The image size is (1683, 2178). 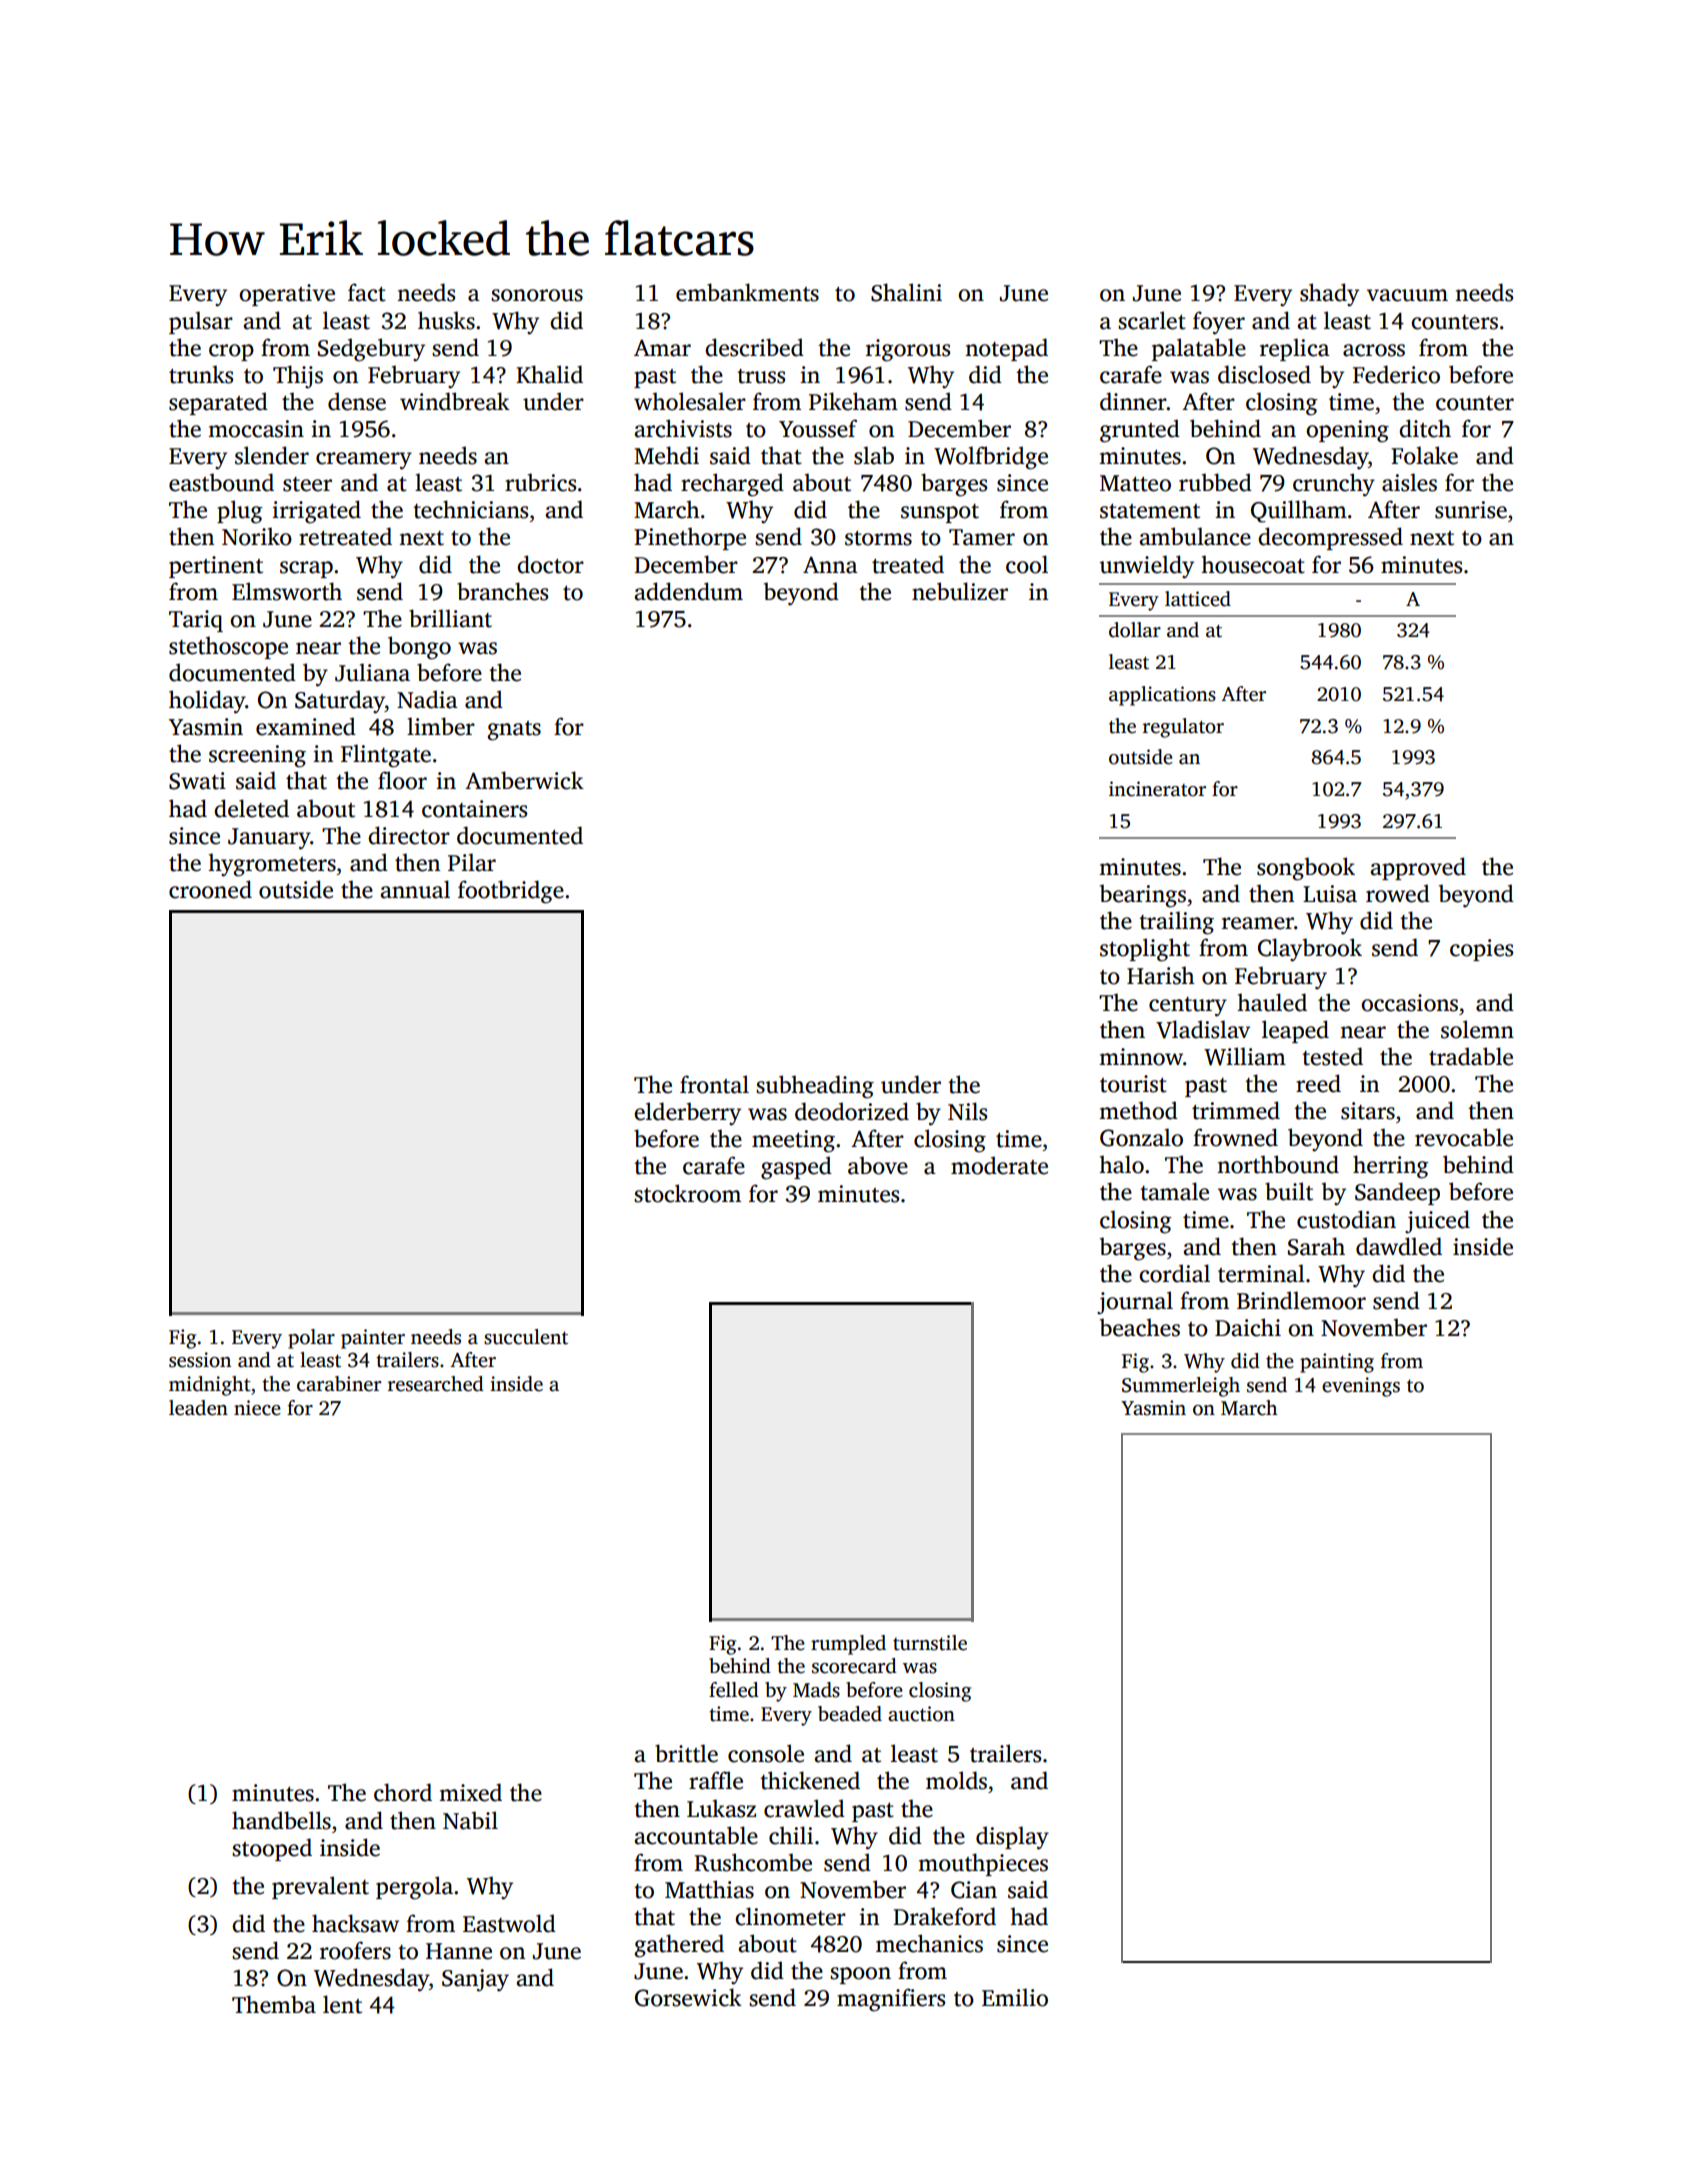 What do you see at coordinates (281, 1820) in the screenshot?
I see `handbells` at bounding box center [281, 1820].
